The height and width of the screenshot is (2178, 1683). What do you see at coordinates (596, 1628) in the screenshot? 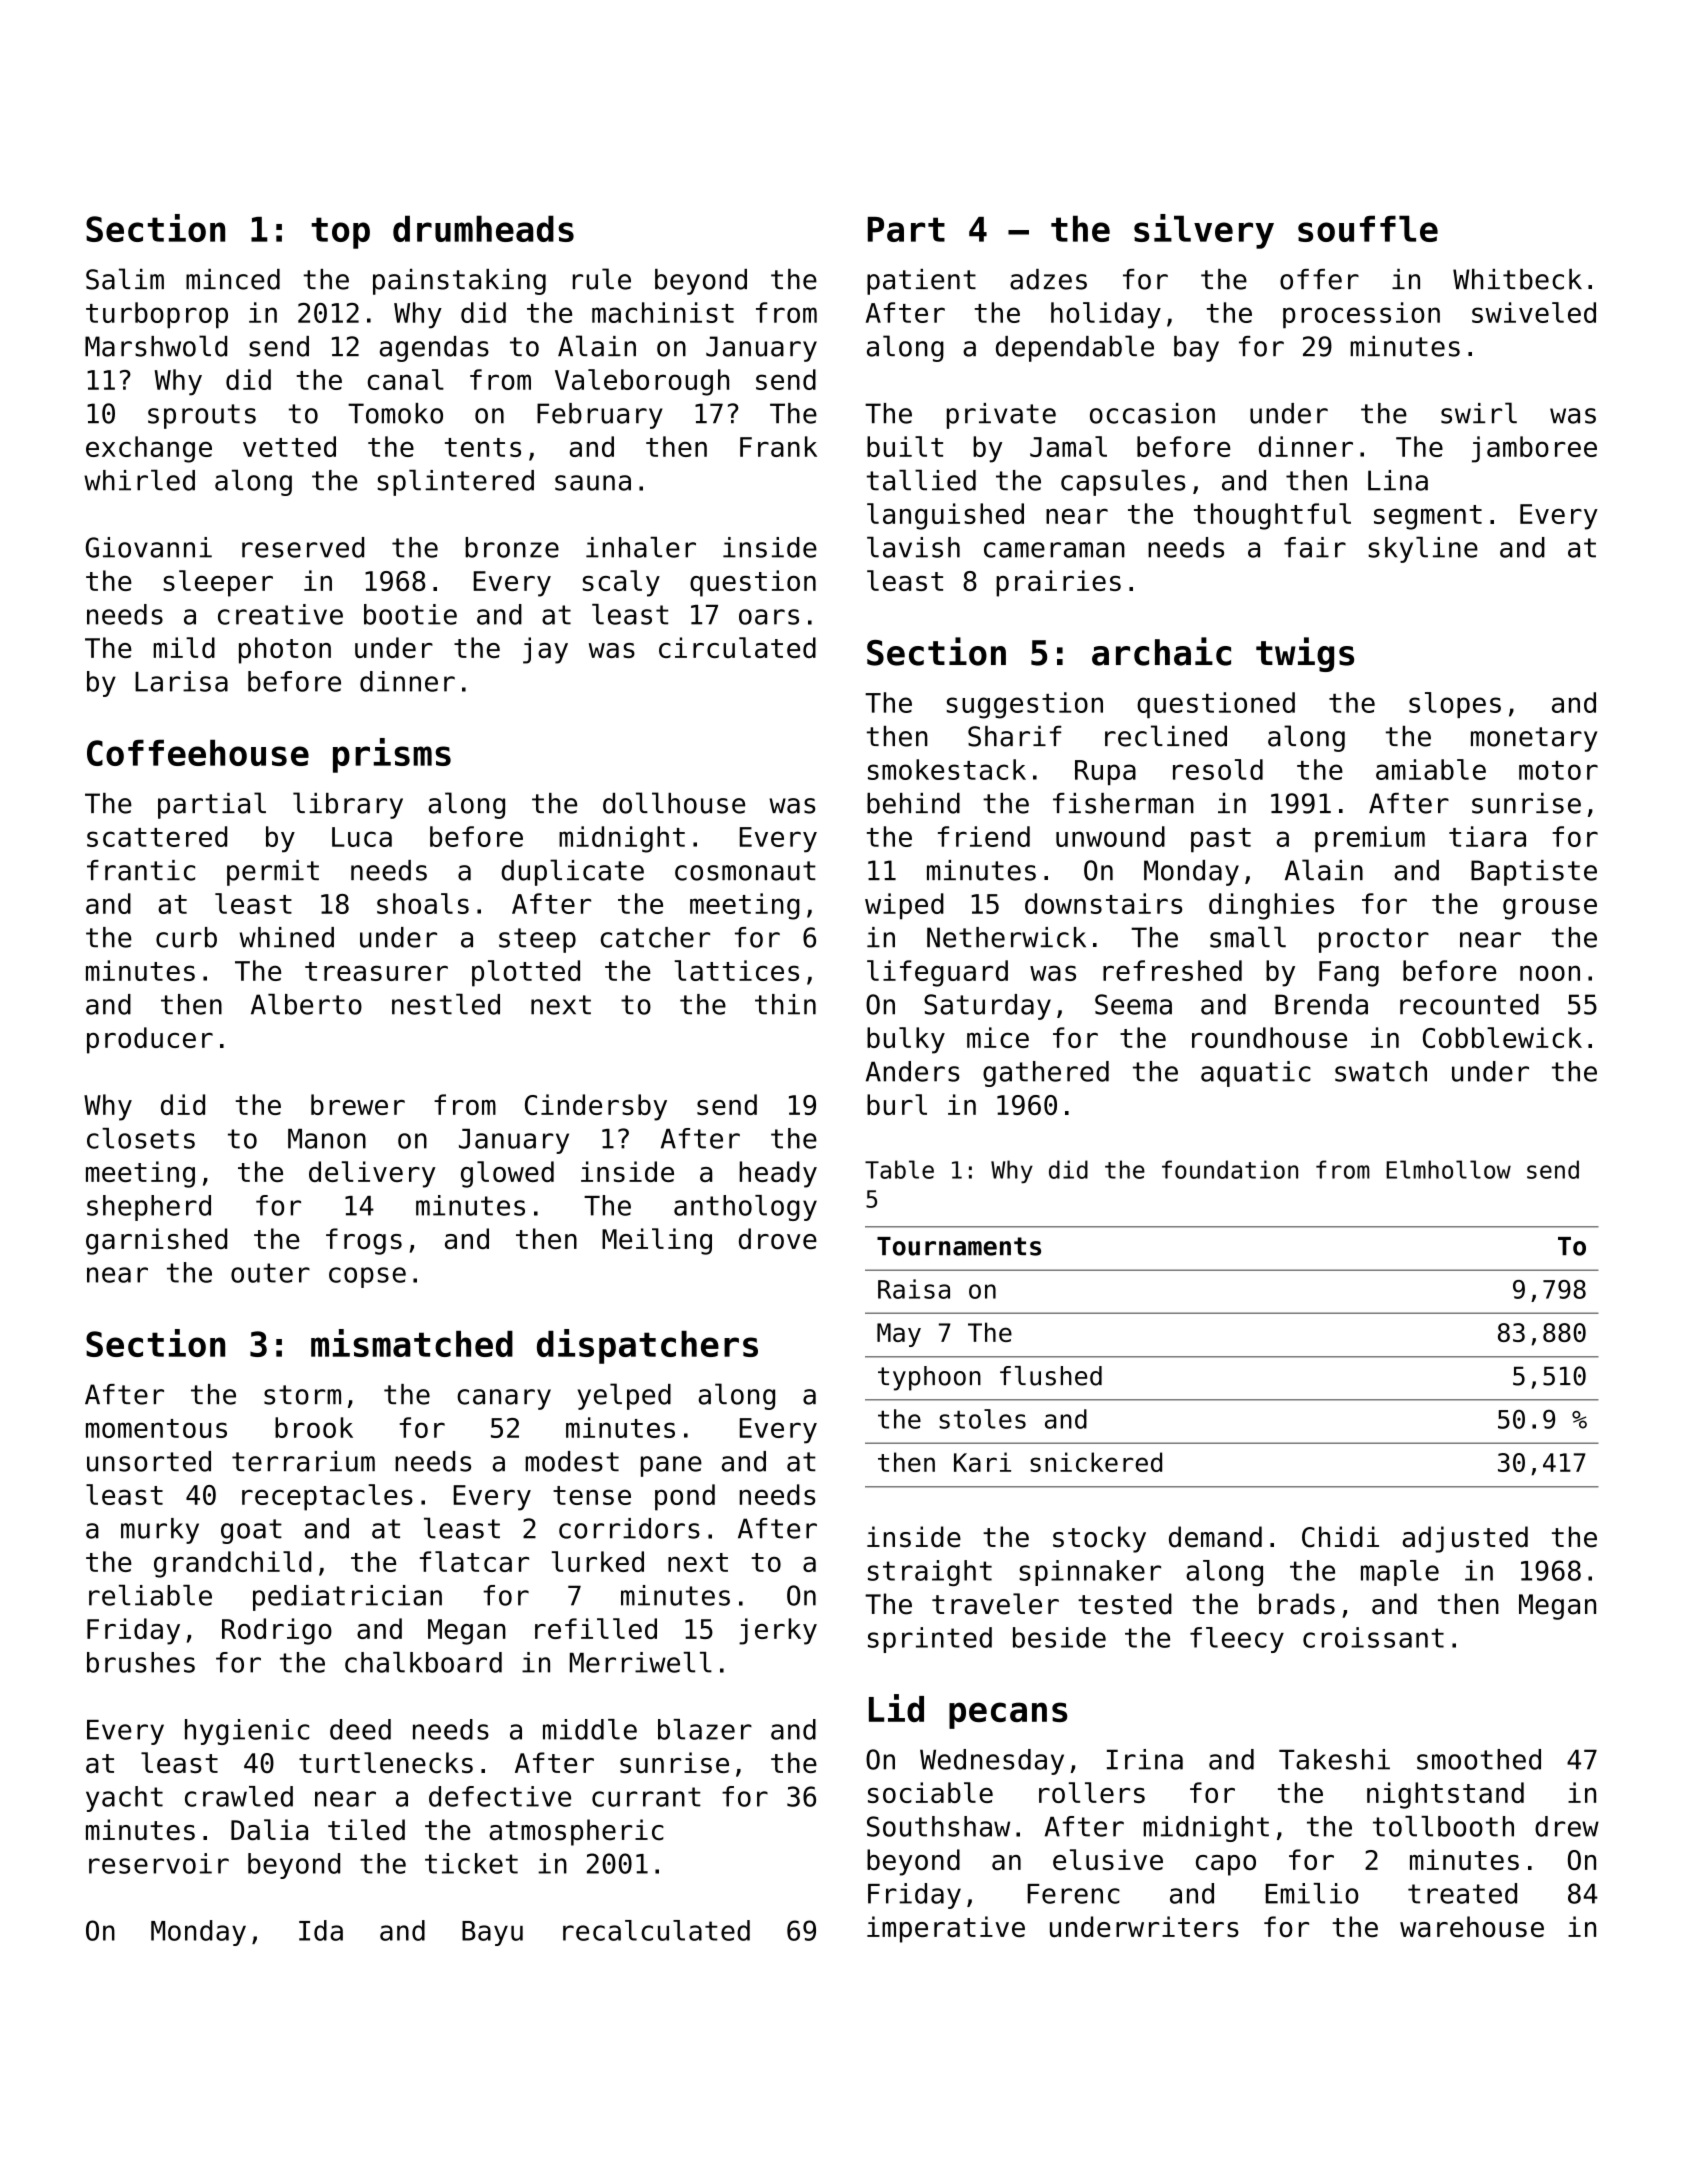
I see `refilled` at bounding box center [596, 1628].
